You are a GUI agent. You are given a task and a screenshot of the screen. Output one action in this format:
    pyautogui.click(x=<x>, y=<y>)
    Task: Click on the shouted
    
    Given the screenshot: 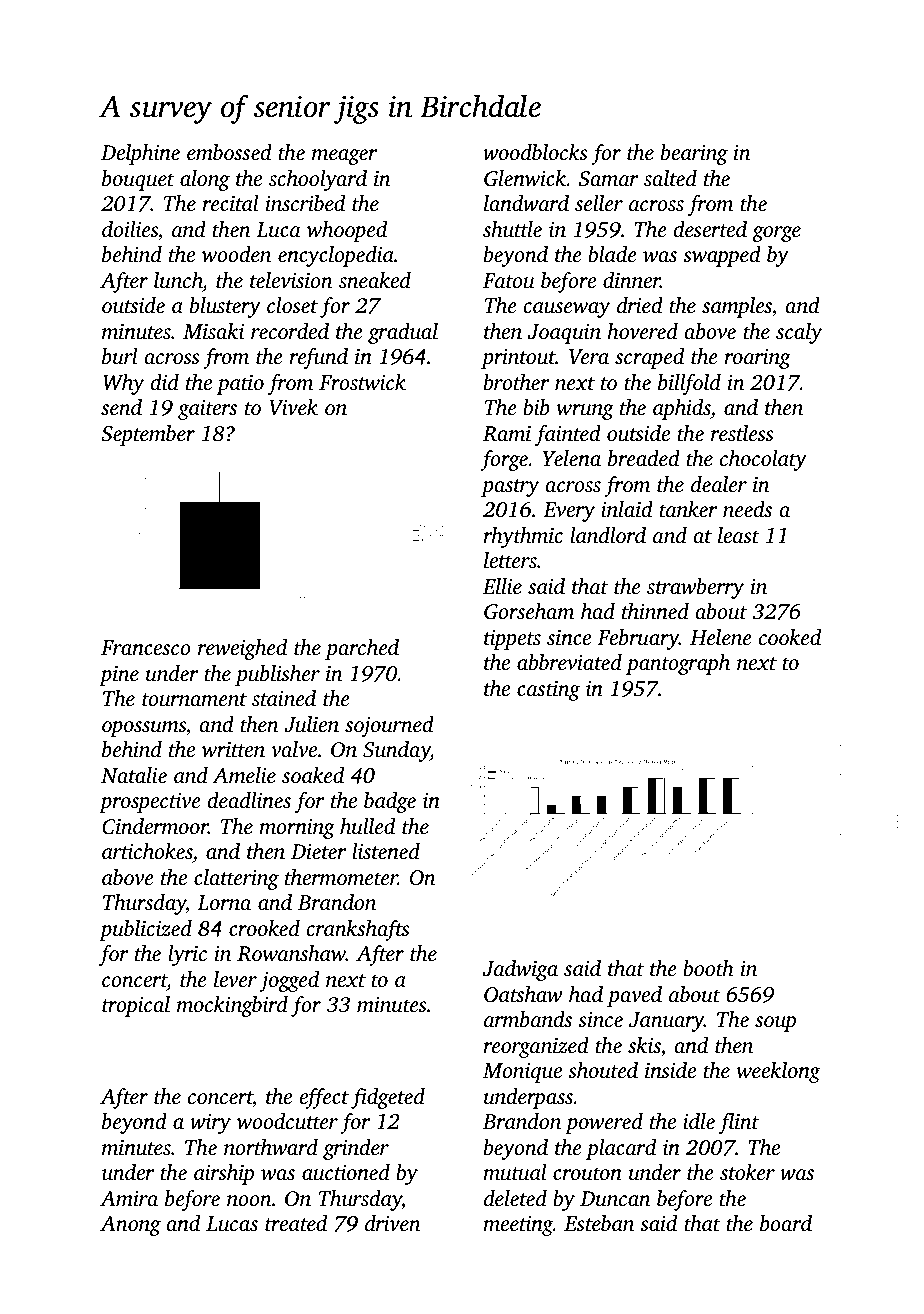 What is the action you would take?
    pyautogui.click(x=603, y=1070)
